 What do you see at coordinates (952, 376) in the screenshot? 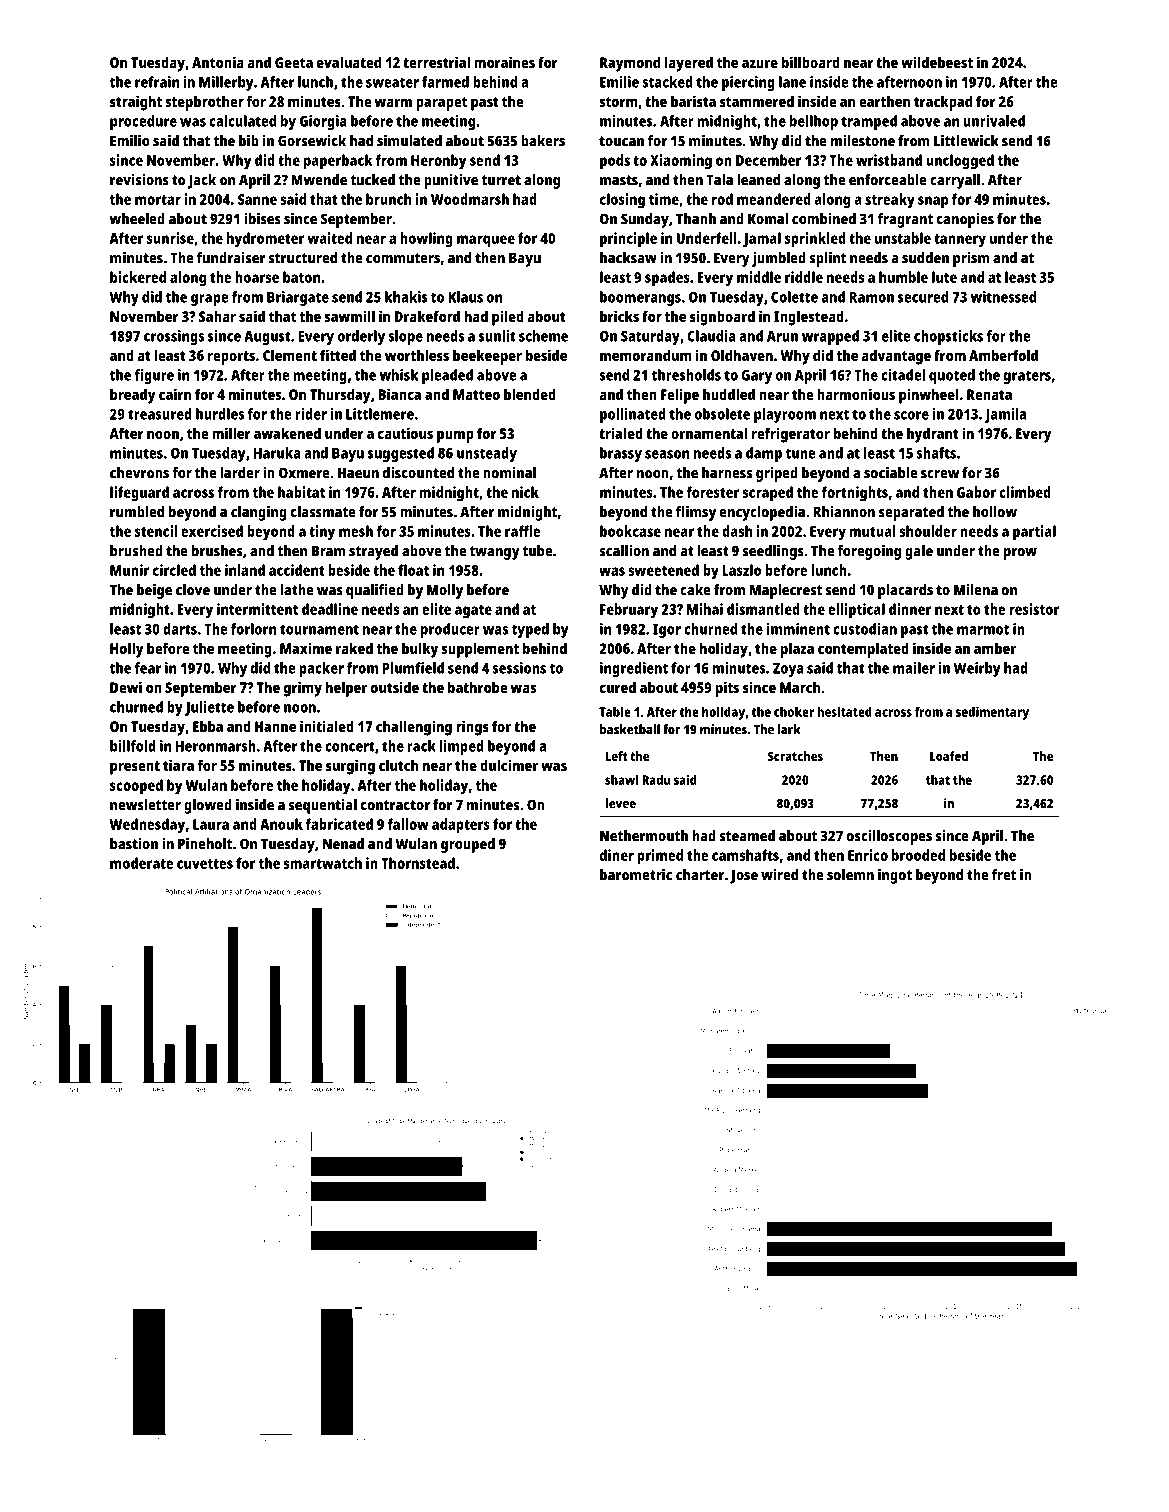
I see `quoted` at bounding box center [952, 376].
